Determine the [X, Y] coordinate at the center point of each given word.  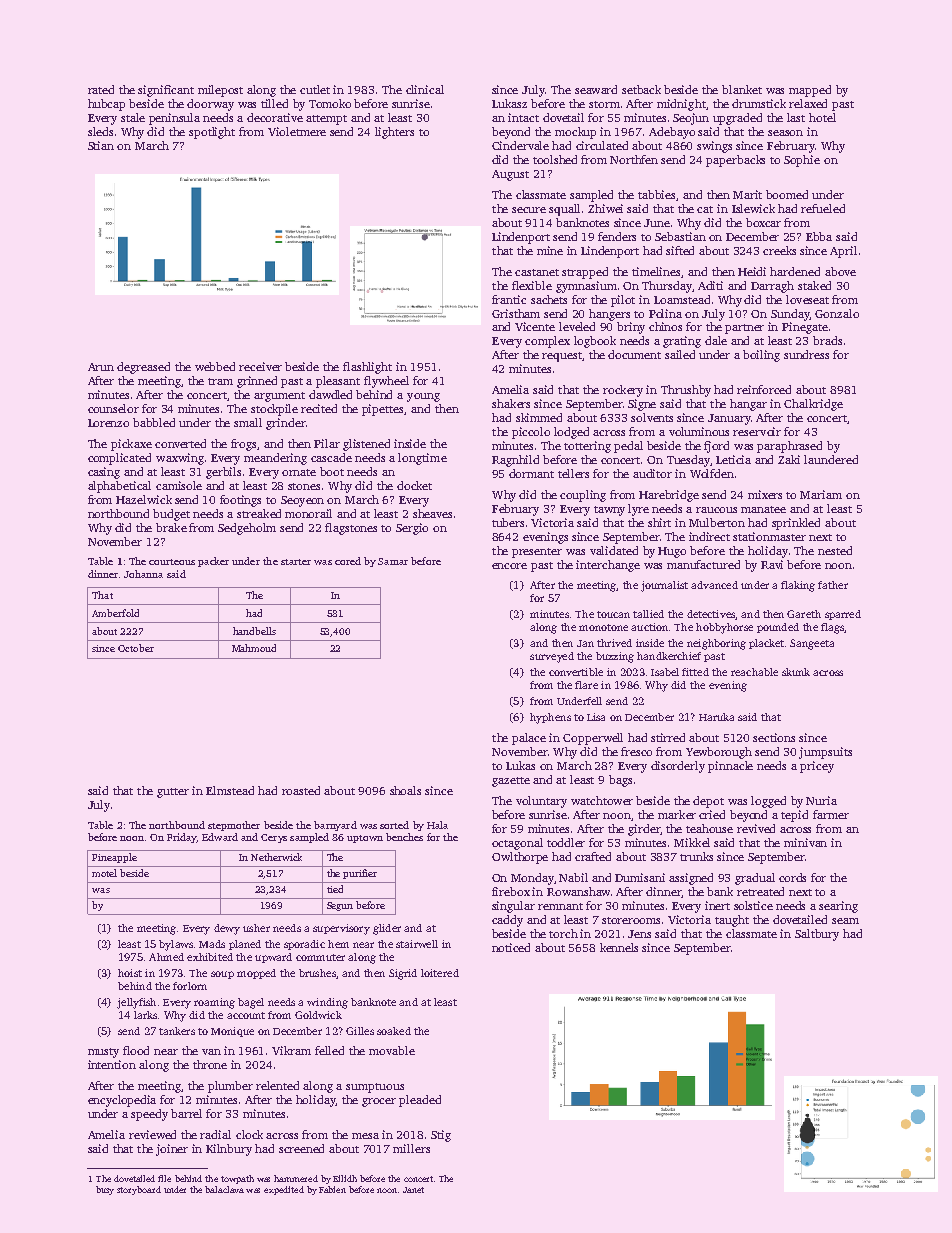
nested [835, 550]
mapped [810, 91]
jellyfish [136, 1003]
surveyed [552, 657]
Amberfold [115, 613]
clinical [425, 89]
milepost [220, 91]
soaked [394, 1031]
